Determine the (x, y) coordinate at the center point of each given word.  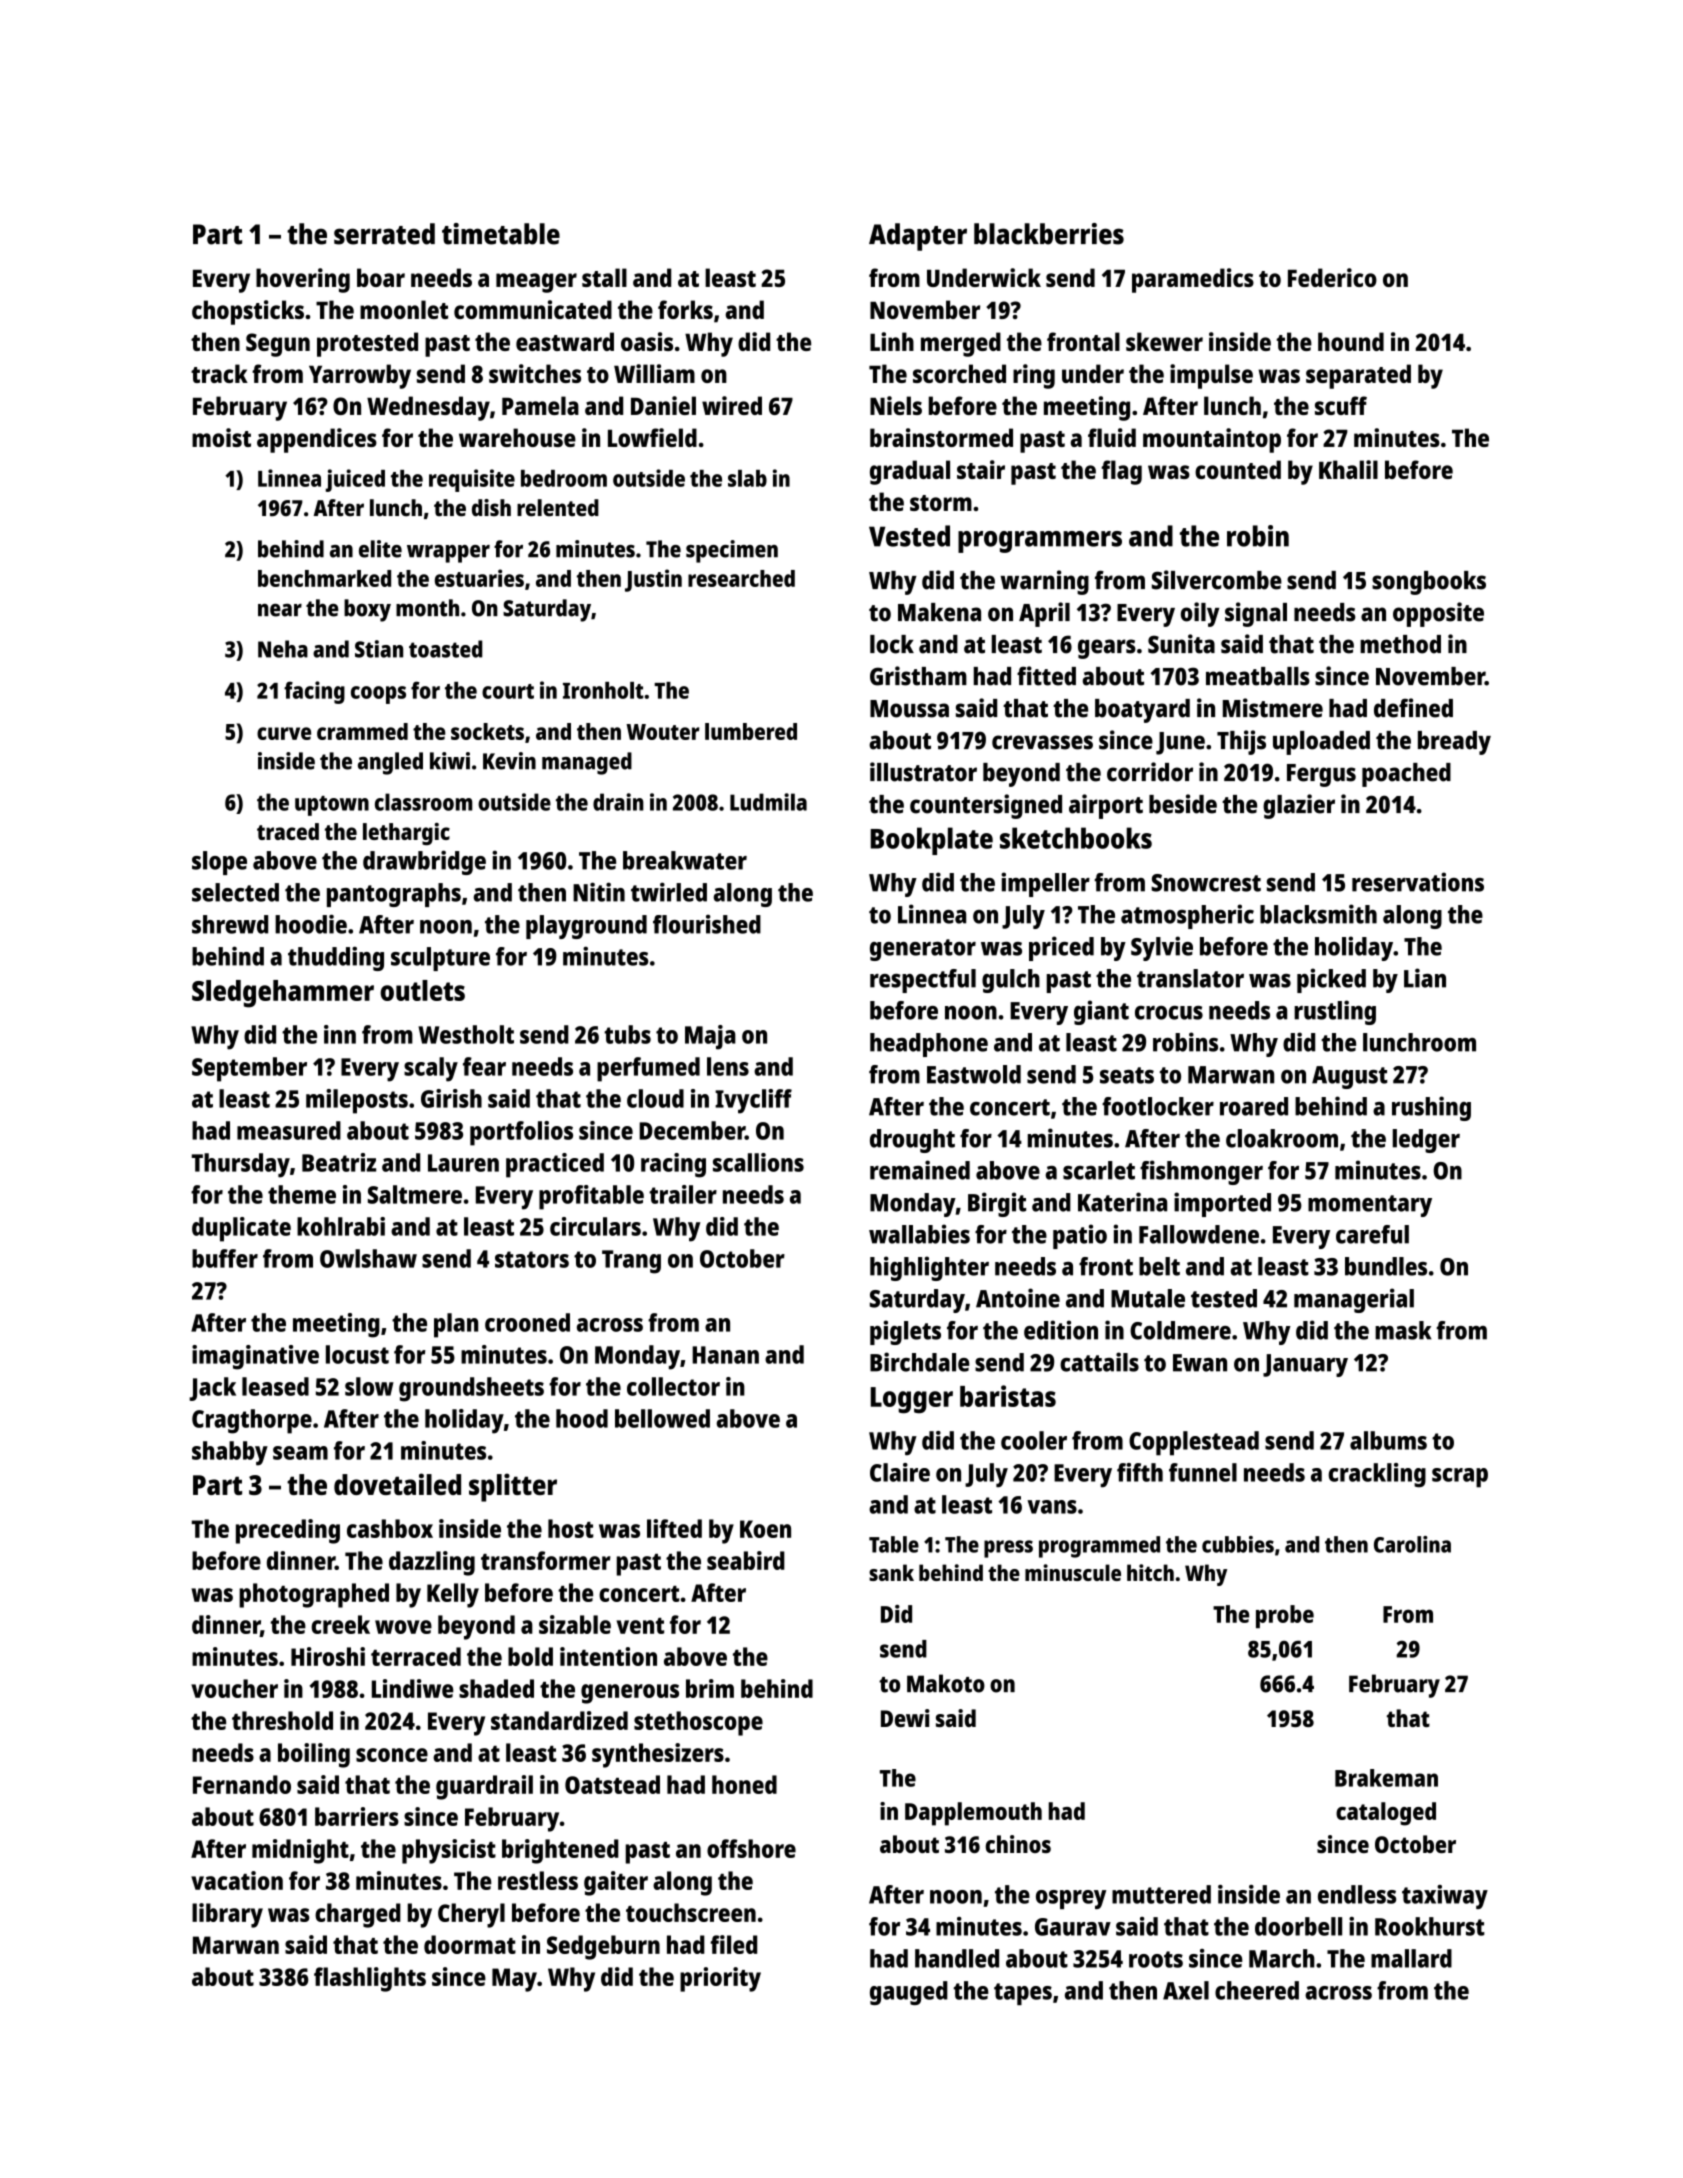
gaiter (616, 1883)
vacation (237, 1880)
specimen (732, 551)
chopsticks (248, 312)
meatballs (1258, 676)
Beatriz (339, 1162)
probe (1285, 1616)
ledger (1426, 1141)
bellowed (662, 1418)
